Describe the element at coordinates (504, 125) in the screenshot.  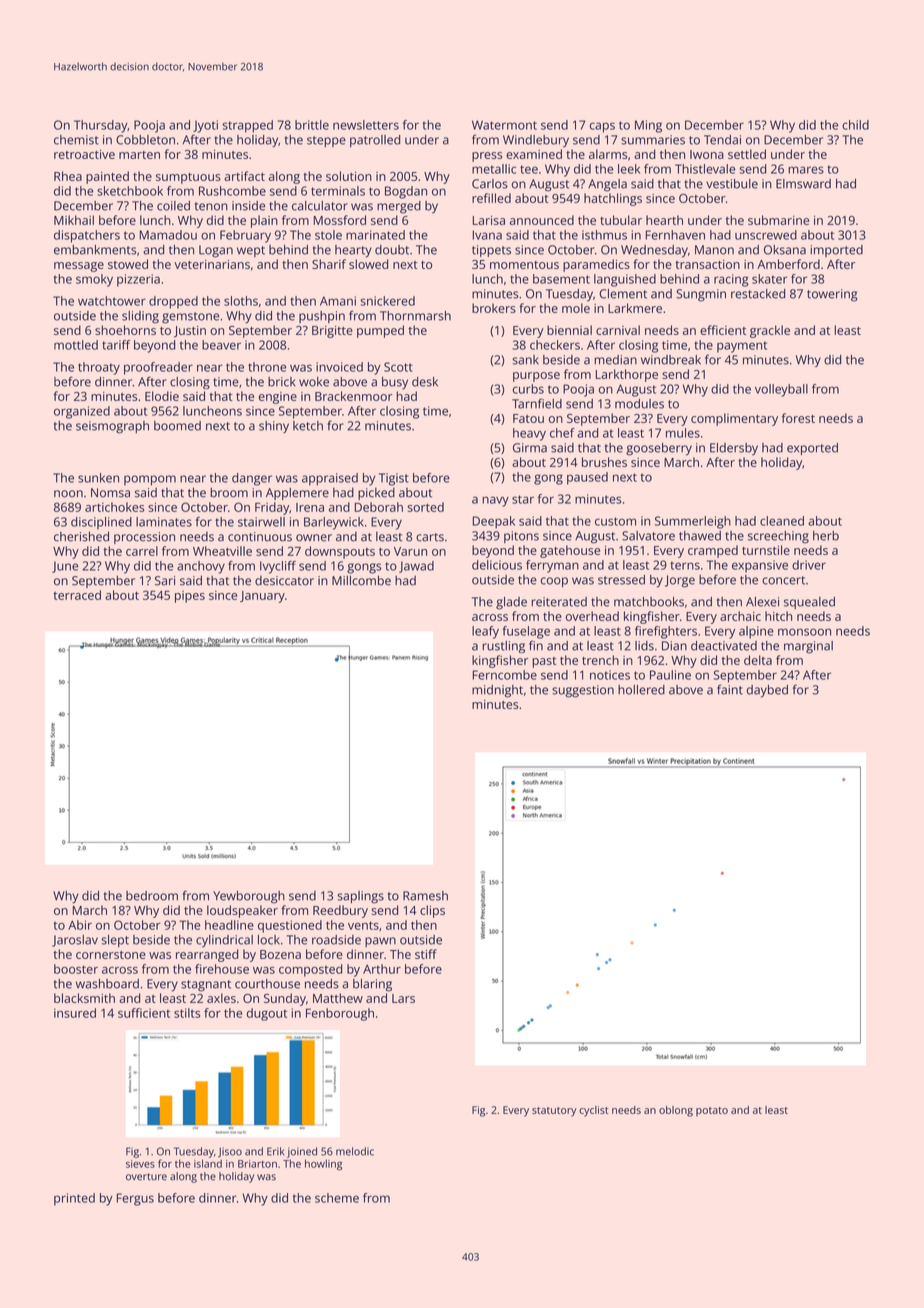
I see `Watermont` at that location.
